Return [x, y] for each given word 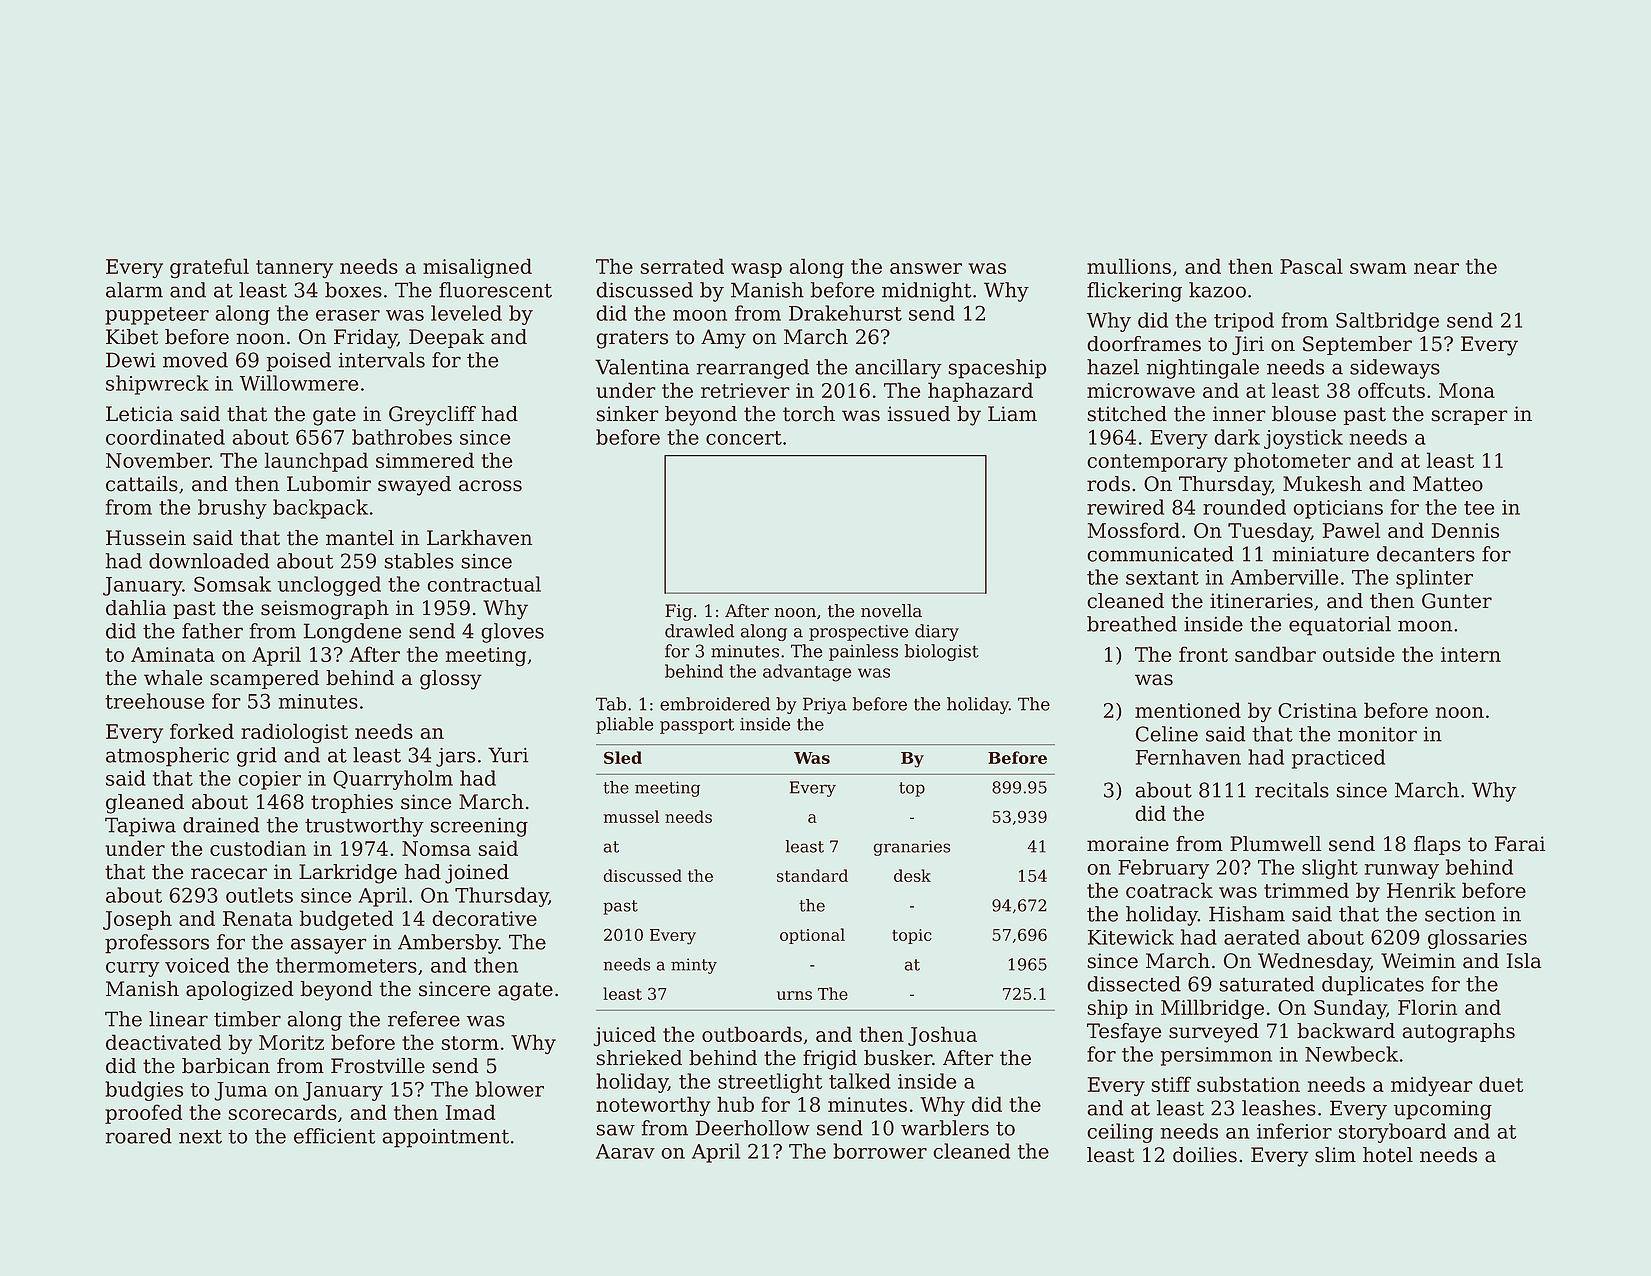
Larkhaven [479, 538]
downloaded [209, 561]
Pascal [1311, 266]
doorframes [1144, 344]
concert [744, 438]
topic [912, 936]
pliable [624, 725]
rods [1108, 484]
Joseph [137, 920]
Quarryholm [393, 780]
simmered [425, 460]
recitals [1292, 790]
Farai [1520, 844]
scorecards [282, 1112]
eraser [348, 315]
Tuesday [1269, 532]
